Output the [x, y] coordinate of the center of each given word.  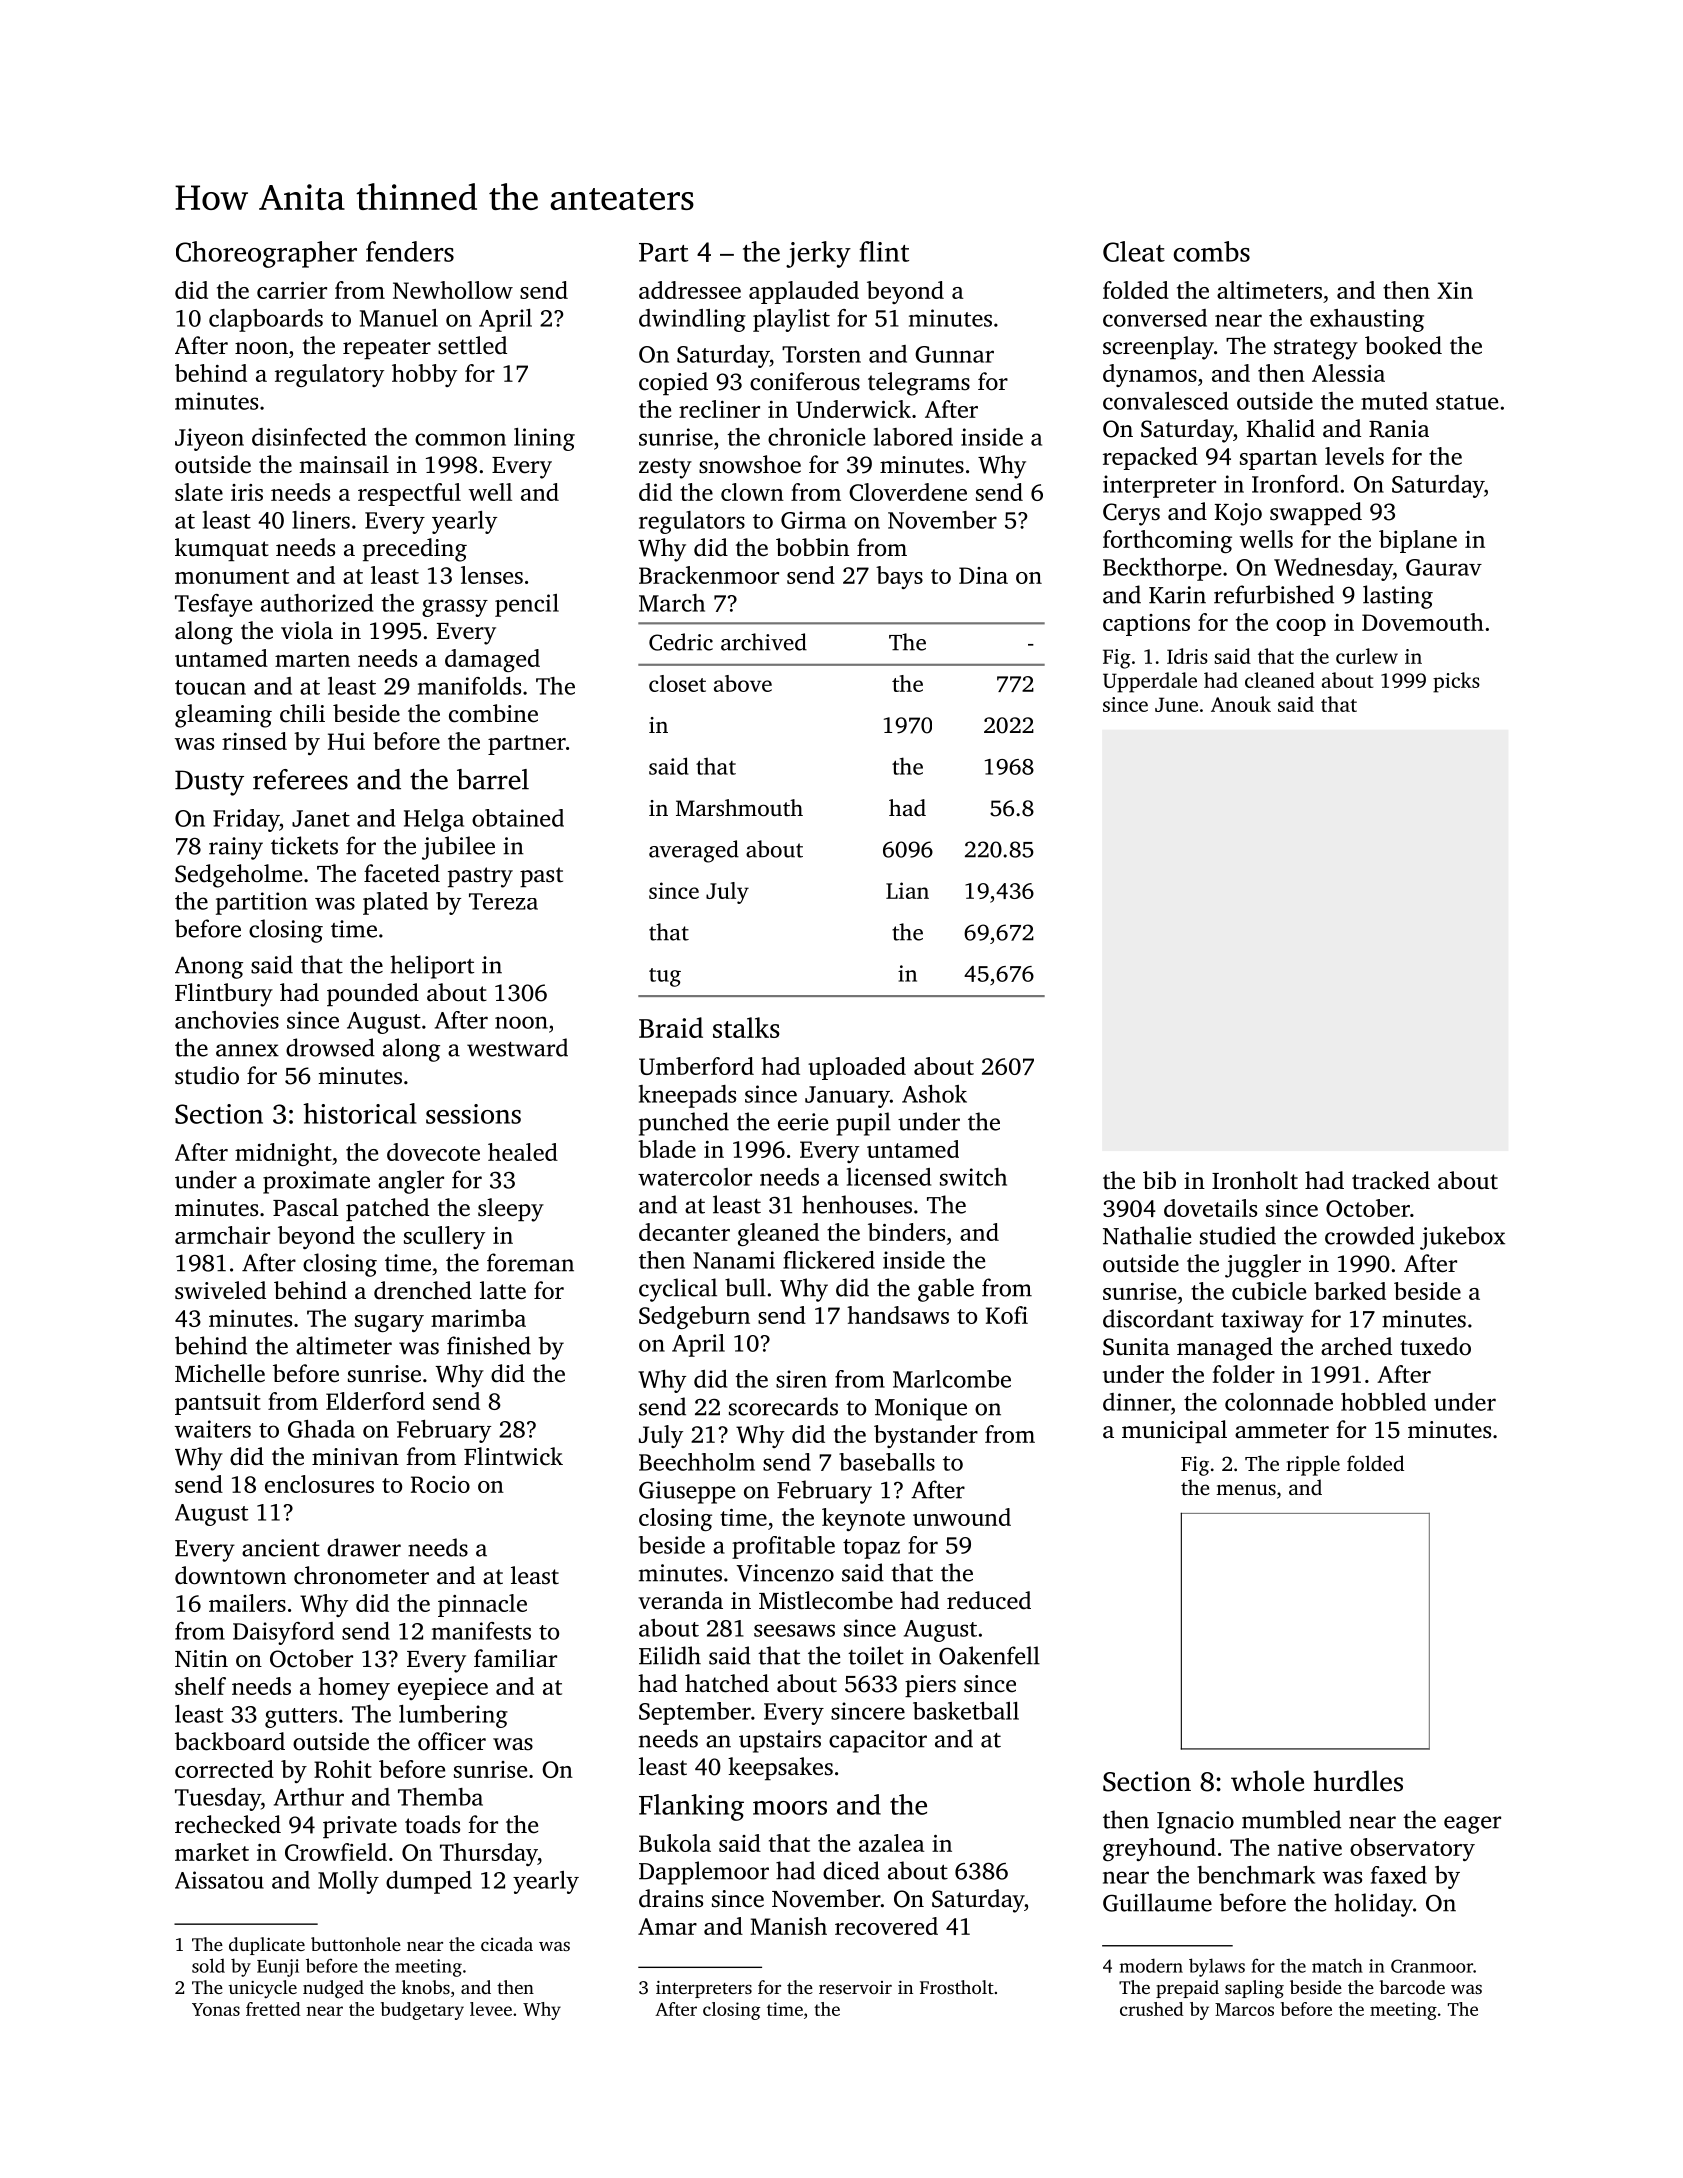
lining [544, 439]
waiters [213, 1429]
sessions [473, 1114]
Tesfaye [213, 605]
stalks [746, 1027]
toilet [876, 1655]
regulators [692, 522]
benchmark [1256, 1875]
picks [1456, 682]
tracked [1391, 1180]
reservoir [855, 1987]
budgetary [422, 2011]
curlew [1367, 656]
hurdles [1358, 1781]
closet [677, 683]
